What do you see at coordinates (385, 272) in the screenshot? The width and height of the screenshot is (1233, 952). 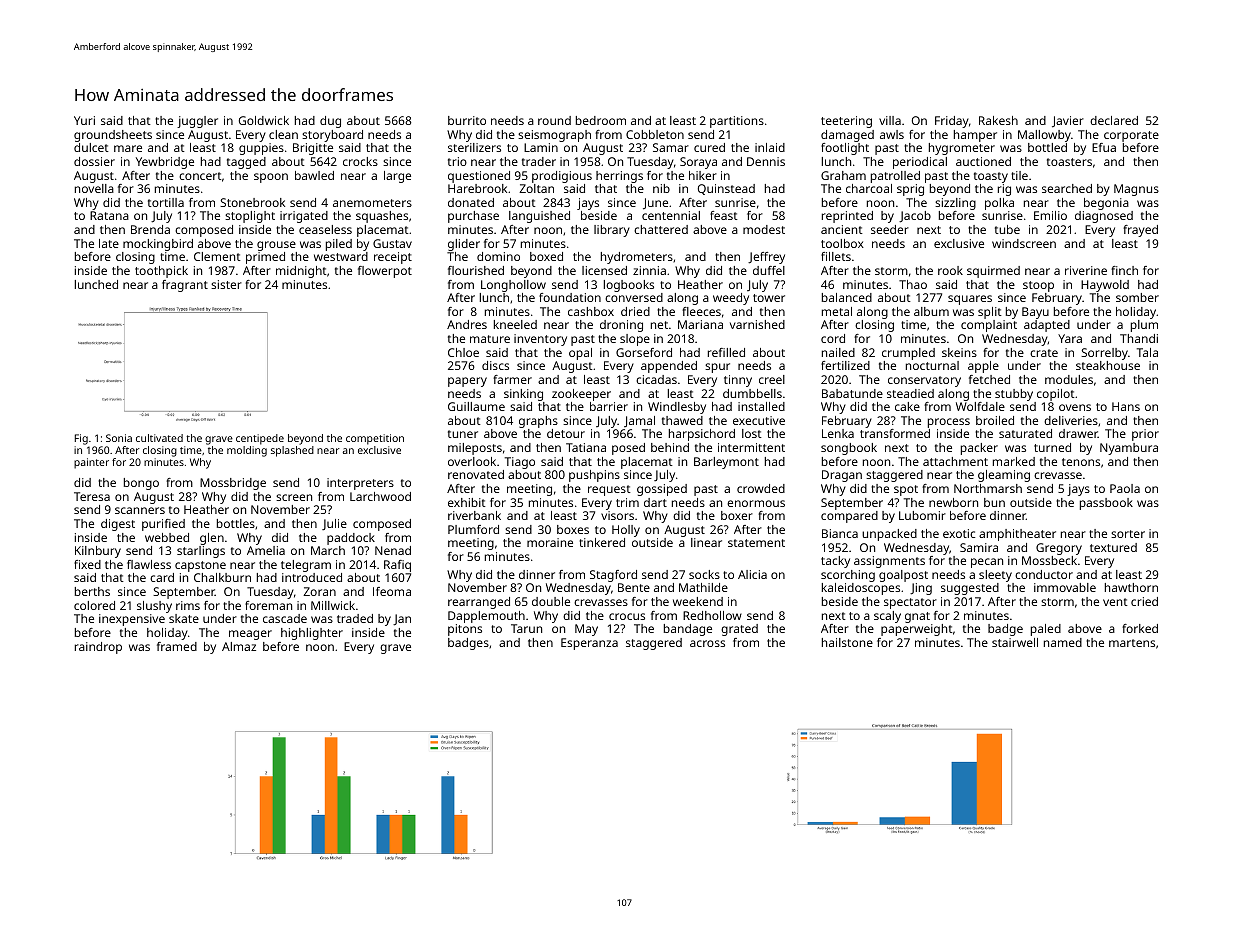 I see `flowerpot` at bounding box center [385, 272].
